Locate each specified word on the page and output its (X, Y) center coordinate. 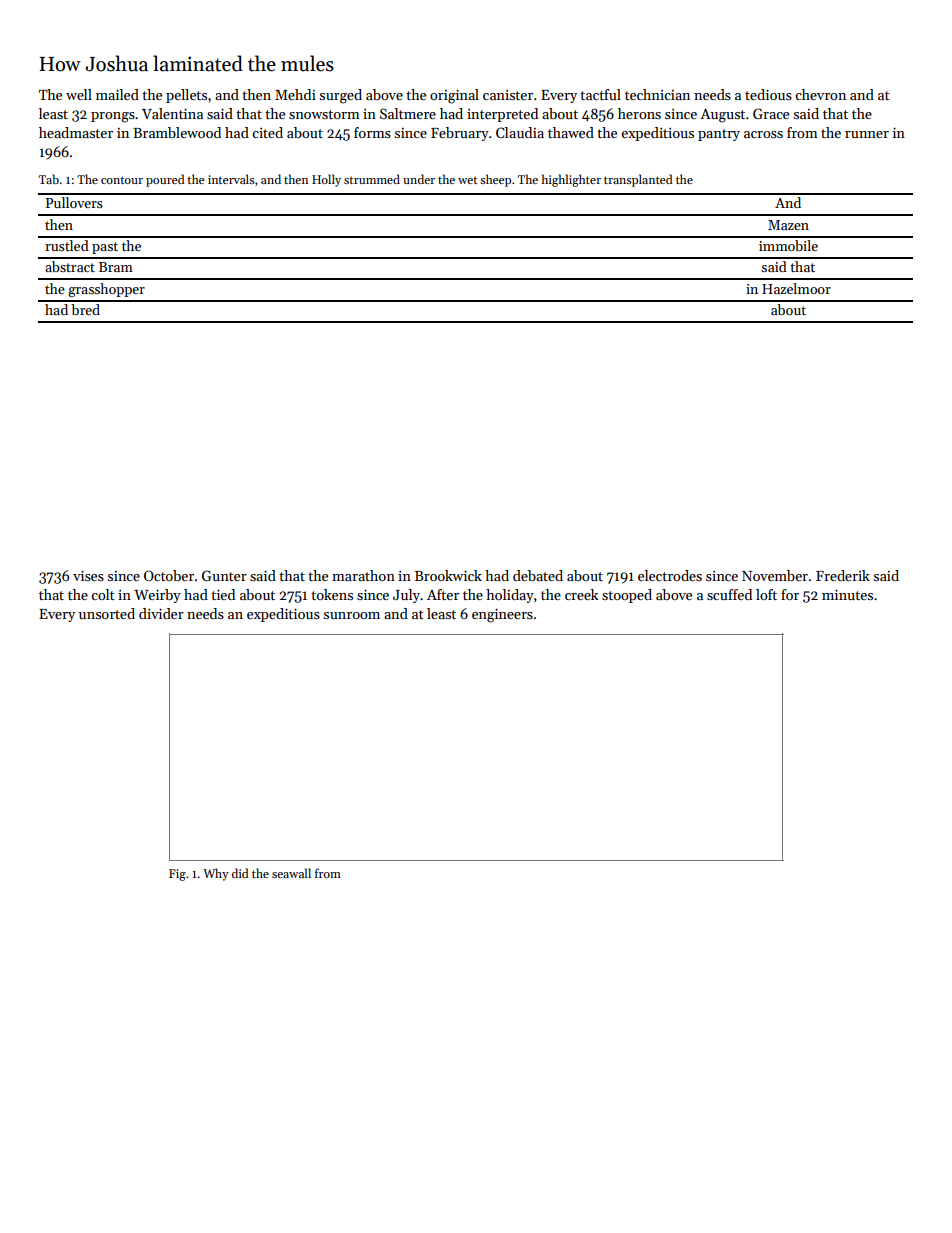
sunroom (352, 615)
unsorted (107, 613)
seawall (291, 873)
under (419, 179)
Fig (177, 875)
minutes (847, 594)
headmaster (76, 132)
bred (85, 309)
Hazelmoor (796, 288)
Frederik (843, 575)
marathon (363, 575)
